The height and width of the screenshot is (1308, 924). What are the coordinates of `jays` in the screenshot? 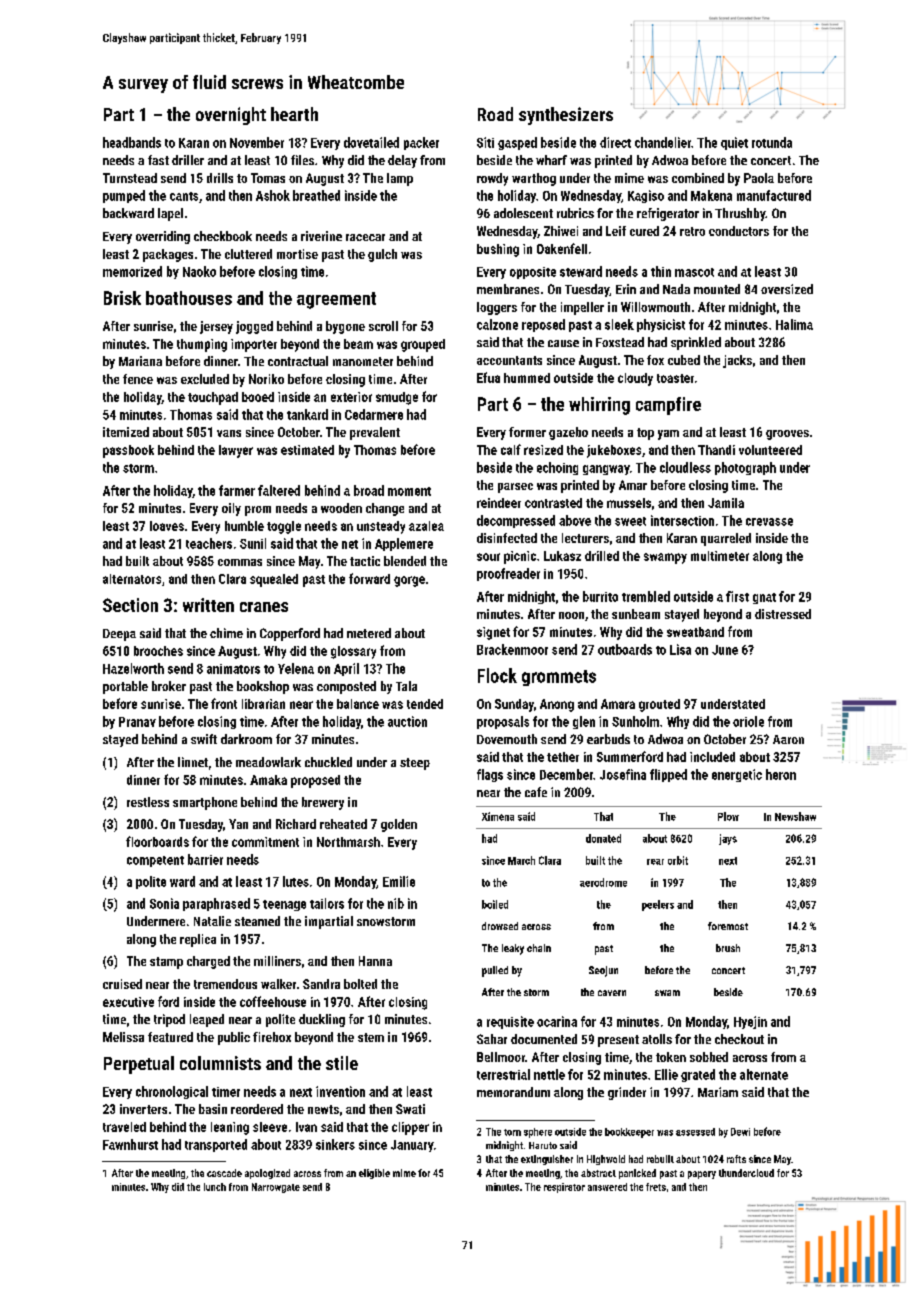 It's located at (728, 839).
